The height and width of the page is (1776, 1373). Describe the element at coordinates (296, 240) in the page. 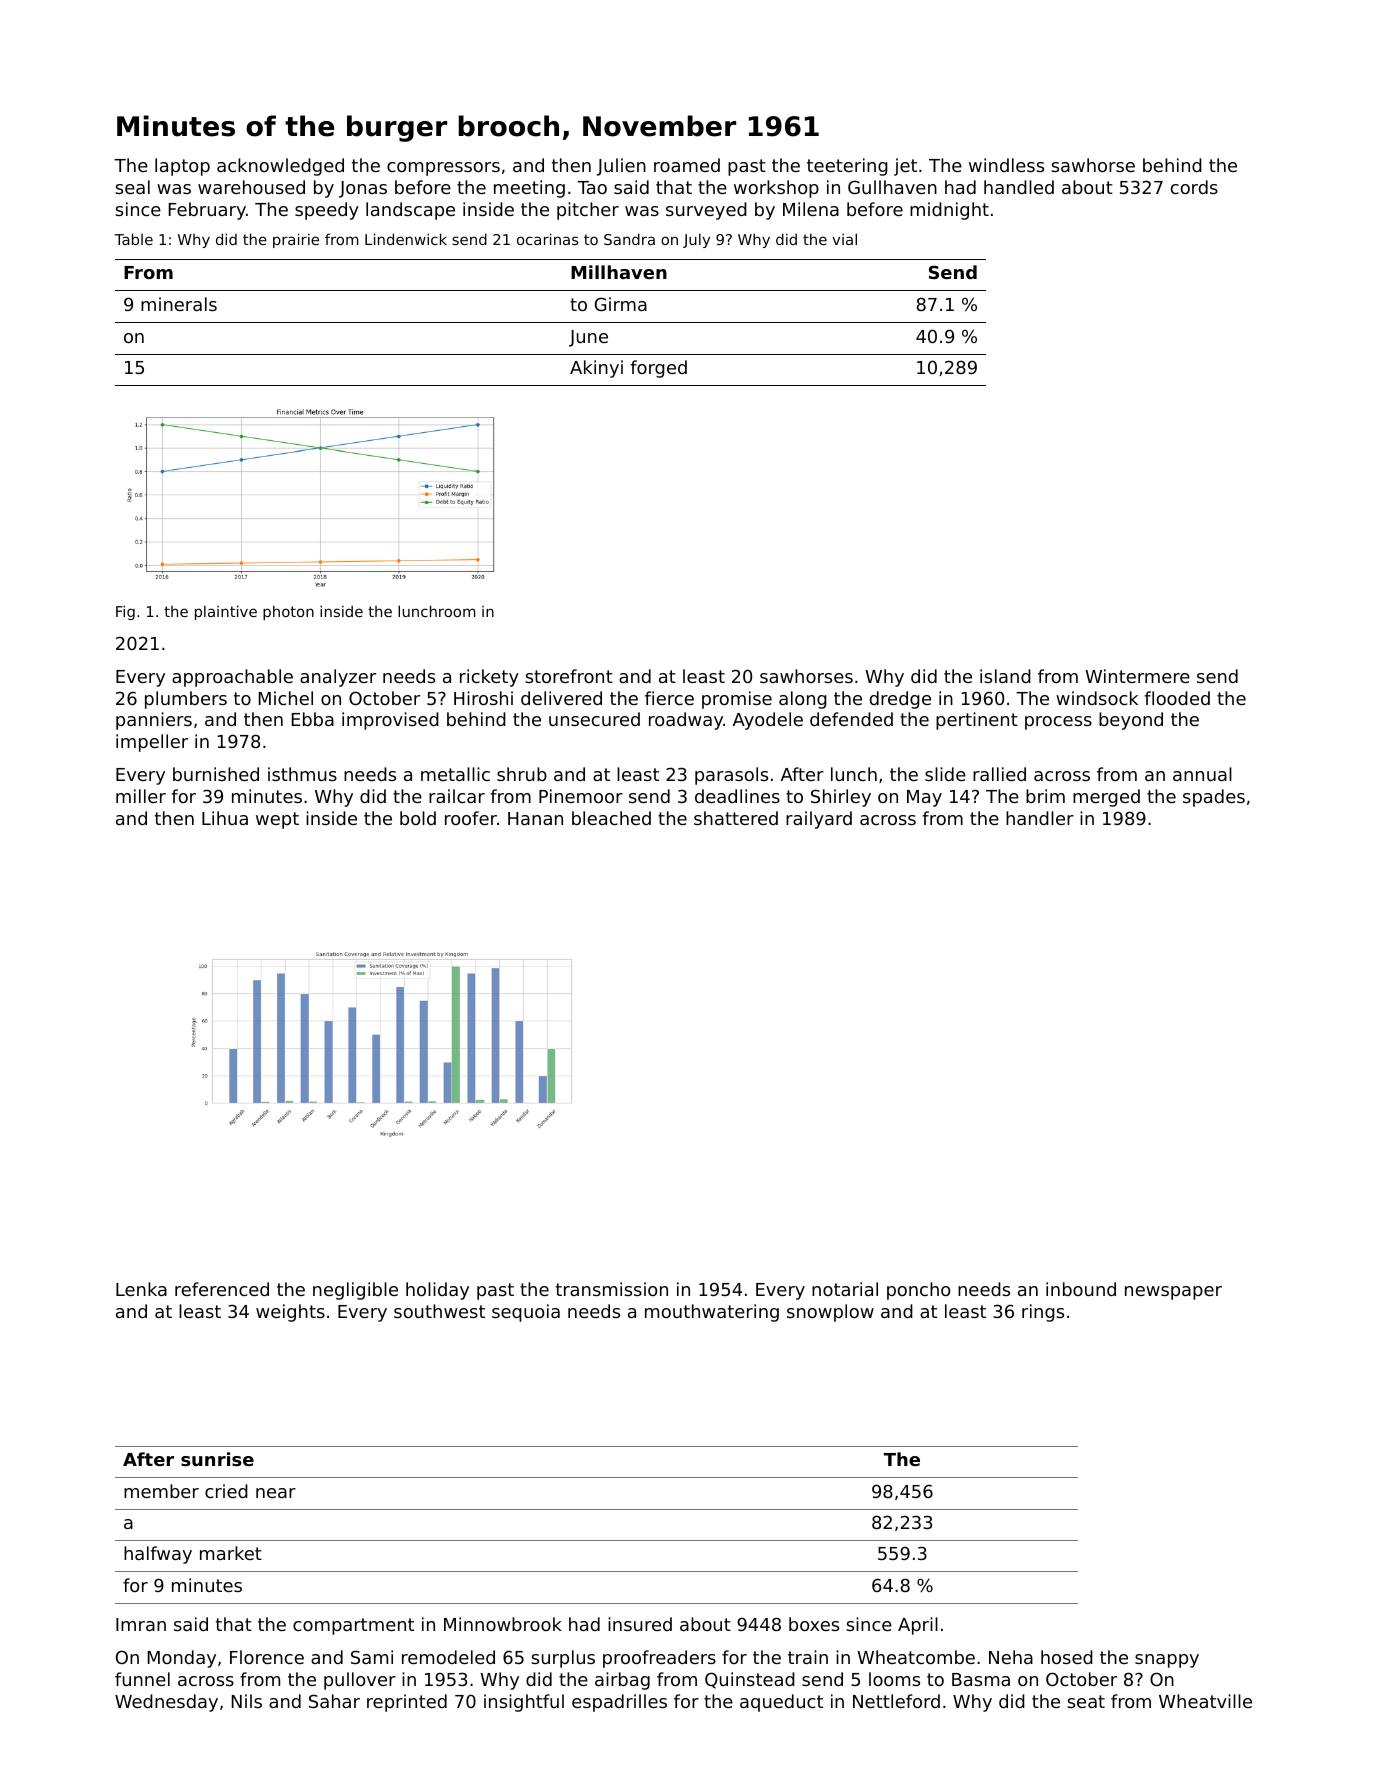

I see `prairie` at that location.
